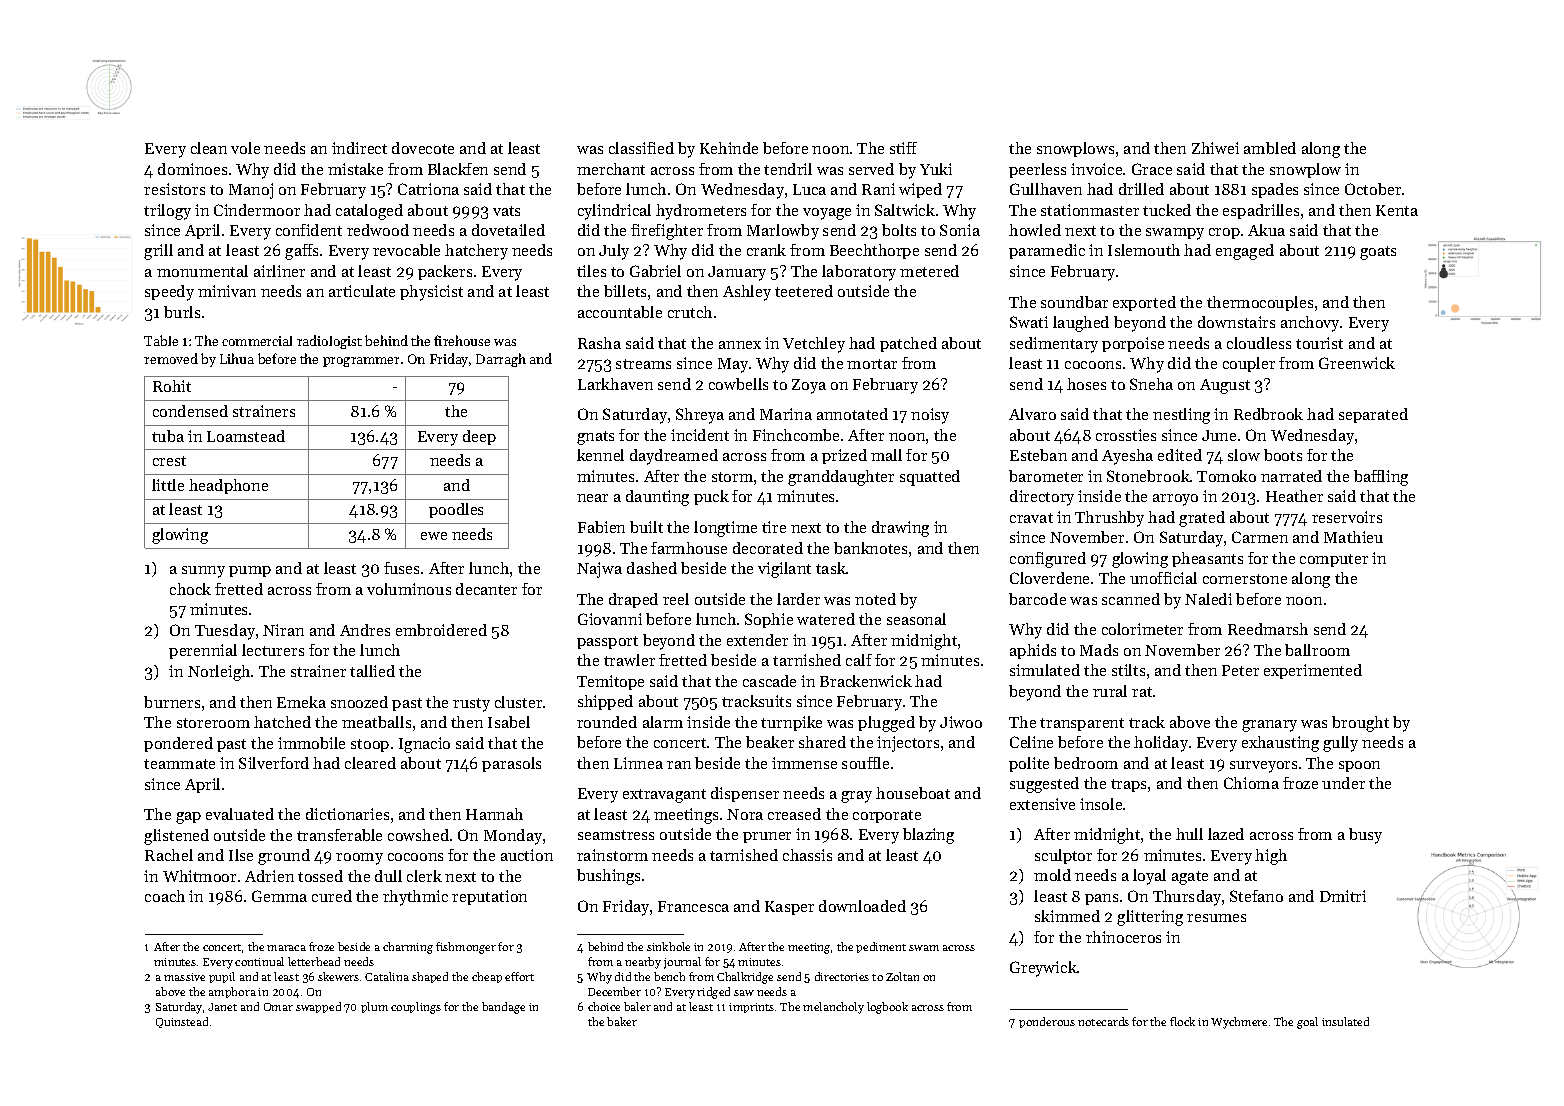 The image size is (1564, 1106). What do you see at coordinates (903, 148) in the image?
I see `stiff` at bounding box center [903, 148].
